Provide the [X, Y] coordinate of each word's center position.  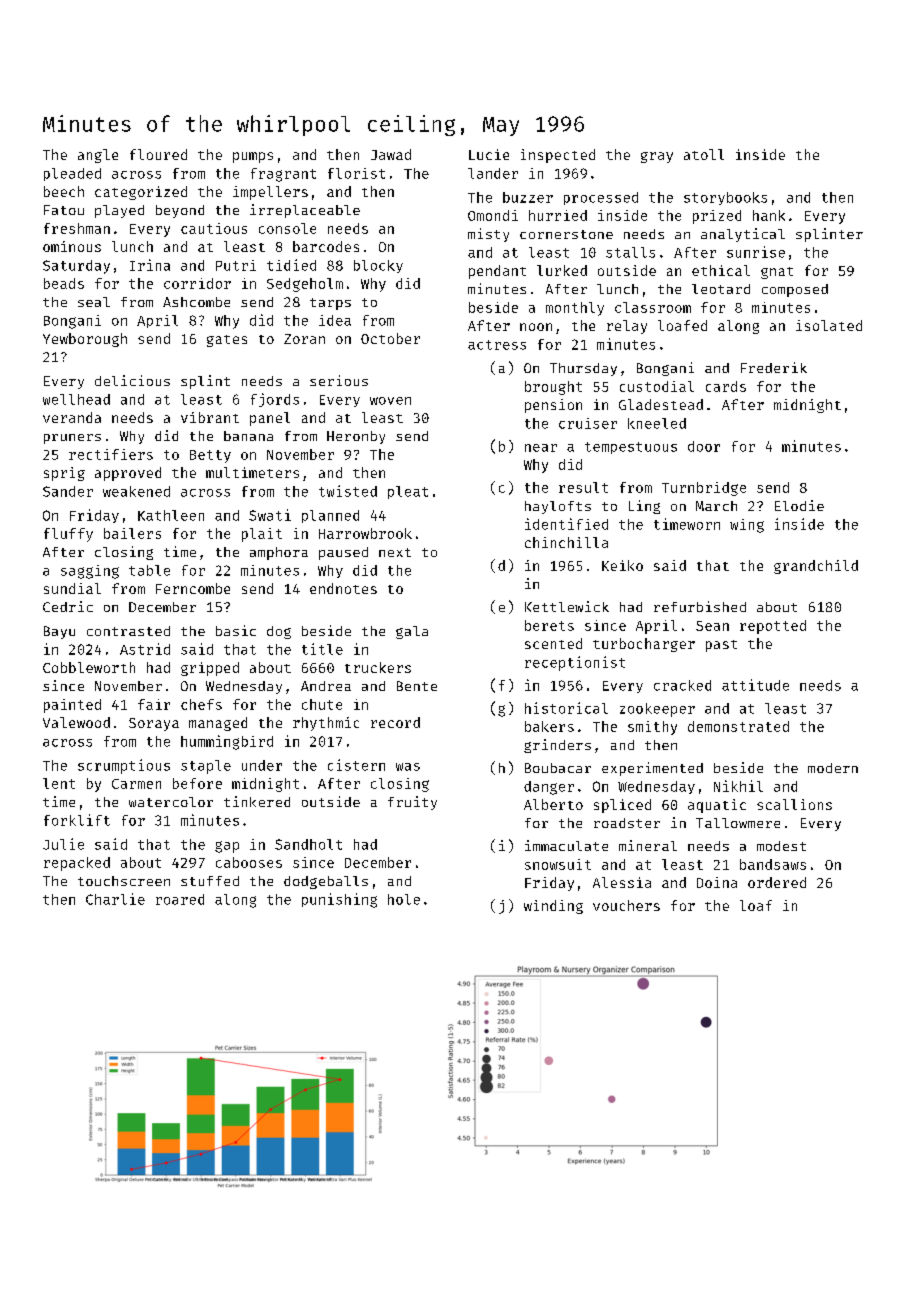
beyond [180, 211]
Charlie [115, 899]
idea [335, 320]
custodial [657, 386]
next [395, 552]
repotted [773, 627]
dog [279, 632]
